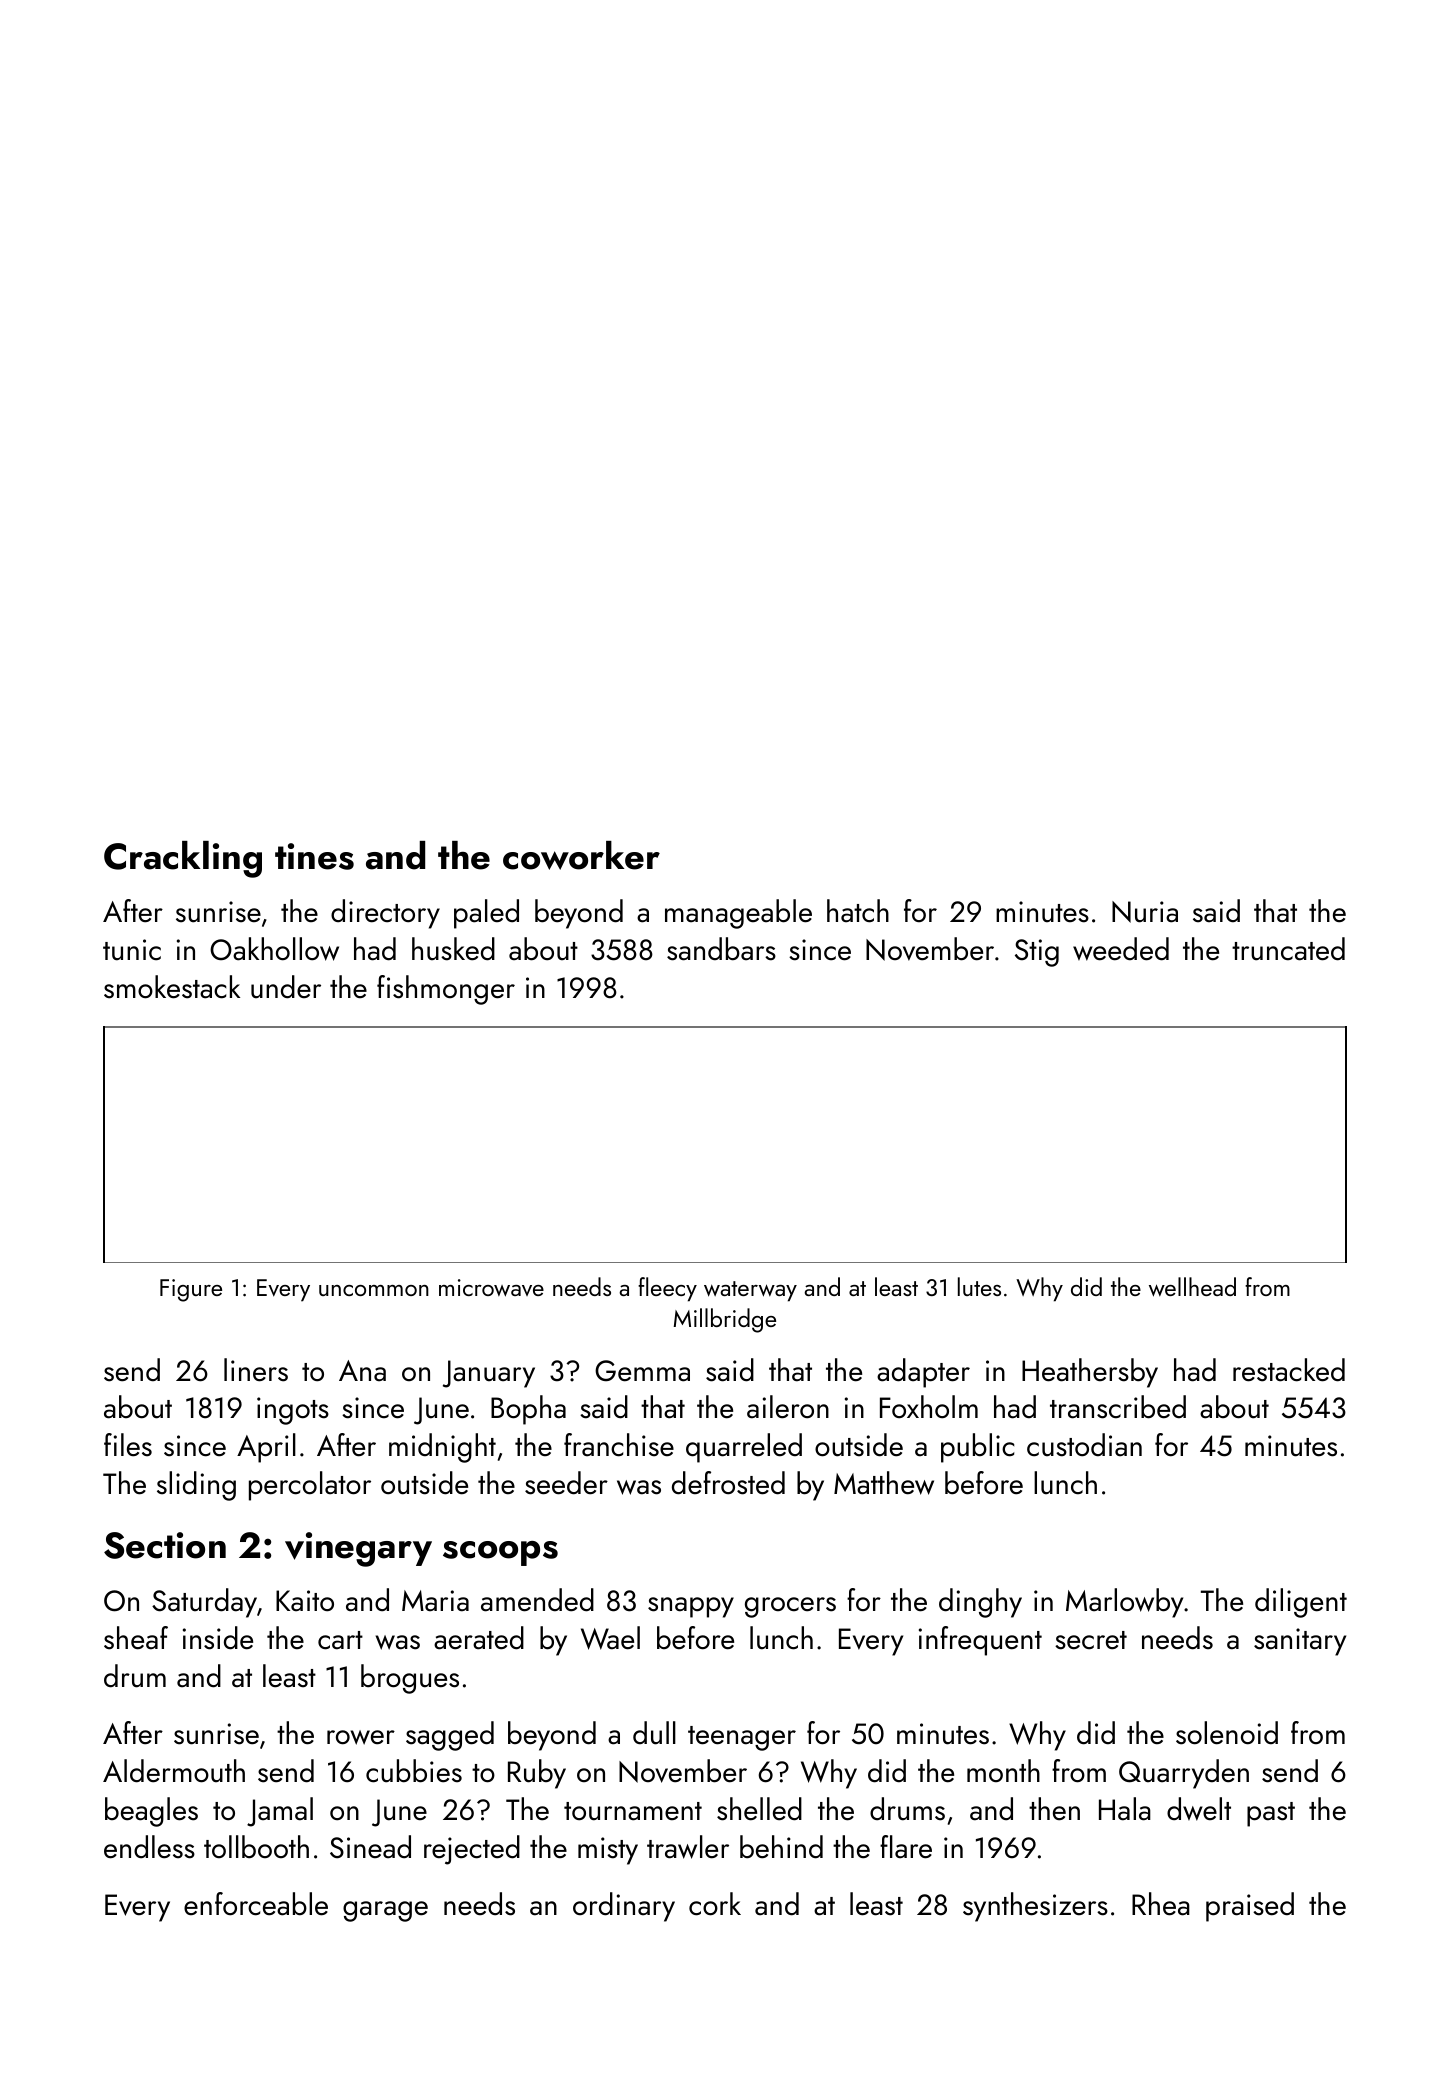 The height and width of the image is (2100, 1450). Describe the element at coordinates (196, 1486) in the image. I see `sliding` at that location.
